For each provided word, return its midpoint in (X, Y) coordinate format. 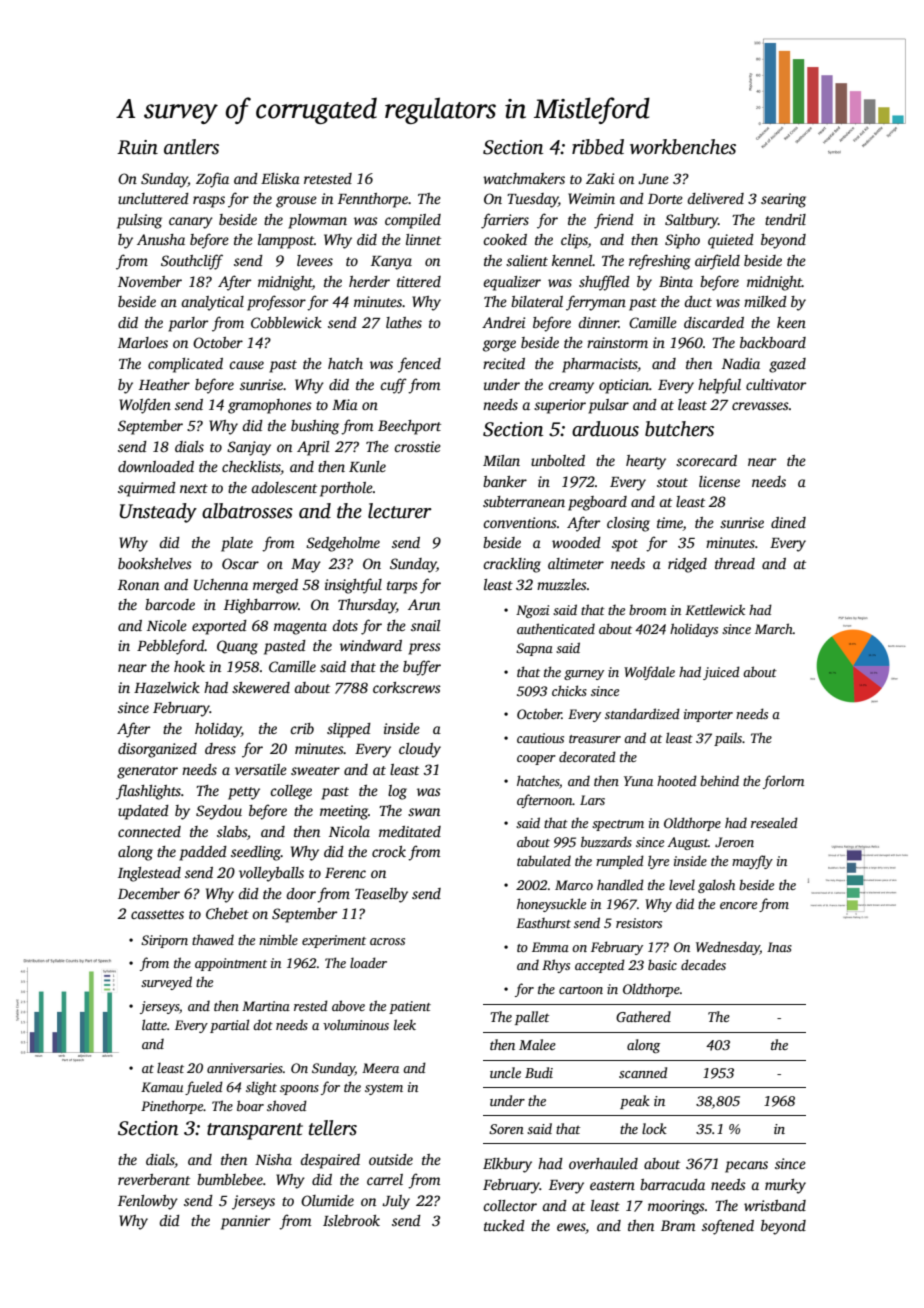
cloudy (420, 750)
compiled (413, 221)
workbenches (683, 147)
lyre (658, 862)
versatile (261, 769)
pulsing (139, 221)
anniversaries (245, 1068)
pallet (532, 1018)
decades (703, 964)
